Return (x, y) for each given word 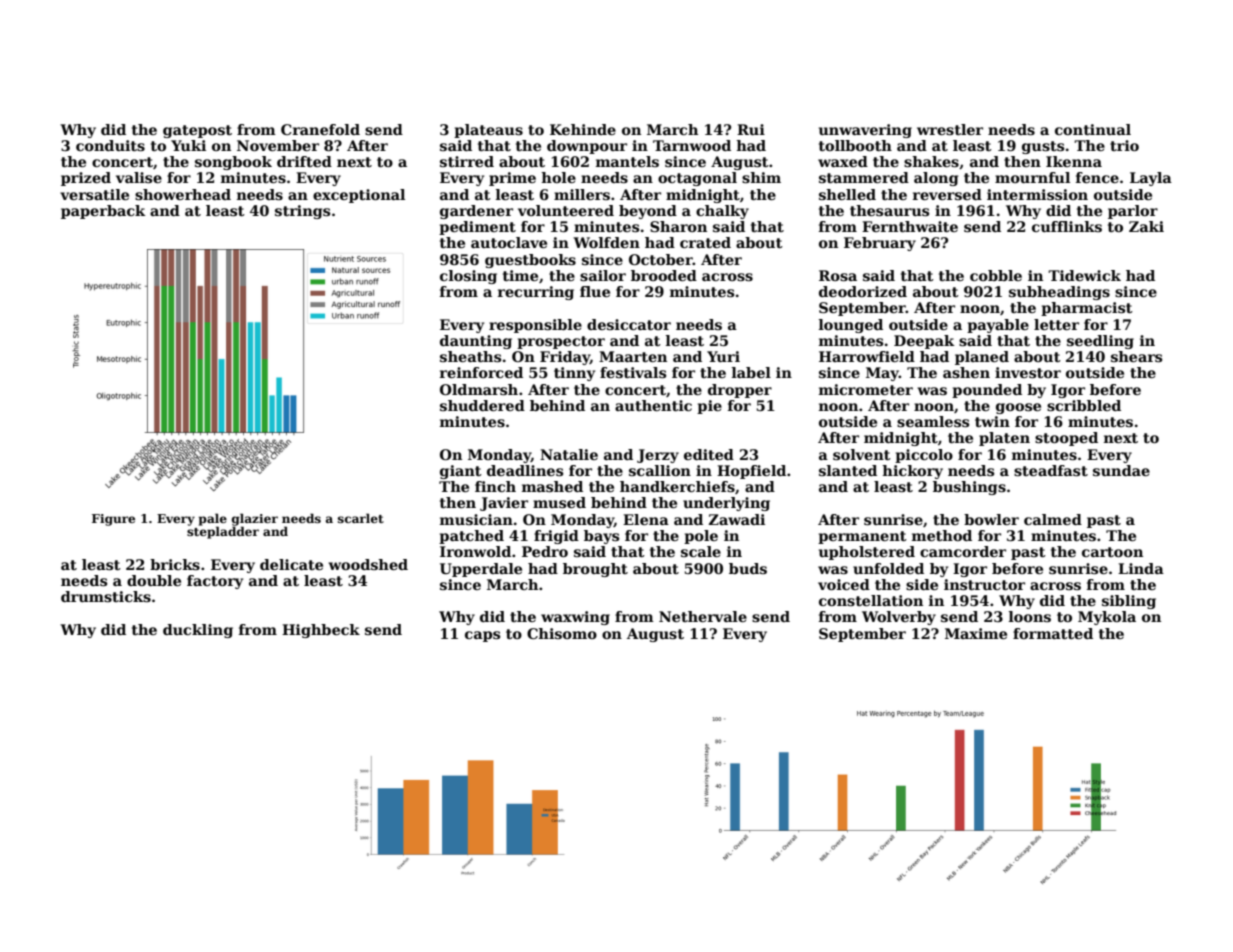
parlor (1133, 212)
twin (992, 421)
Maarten (633, 356)
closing (468, 277)
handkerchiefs (677, 486)
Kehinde (583, 129)
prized (86, 179)
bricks (175, 564)
